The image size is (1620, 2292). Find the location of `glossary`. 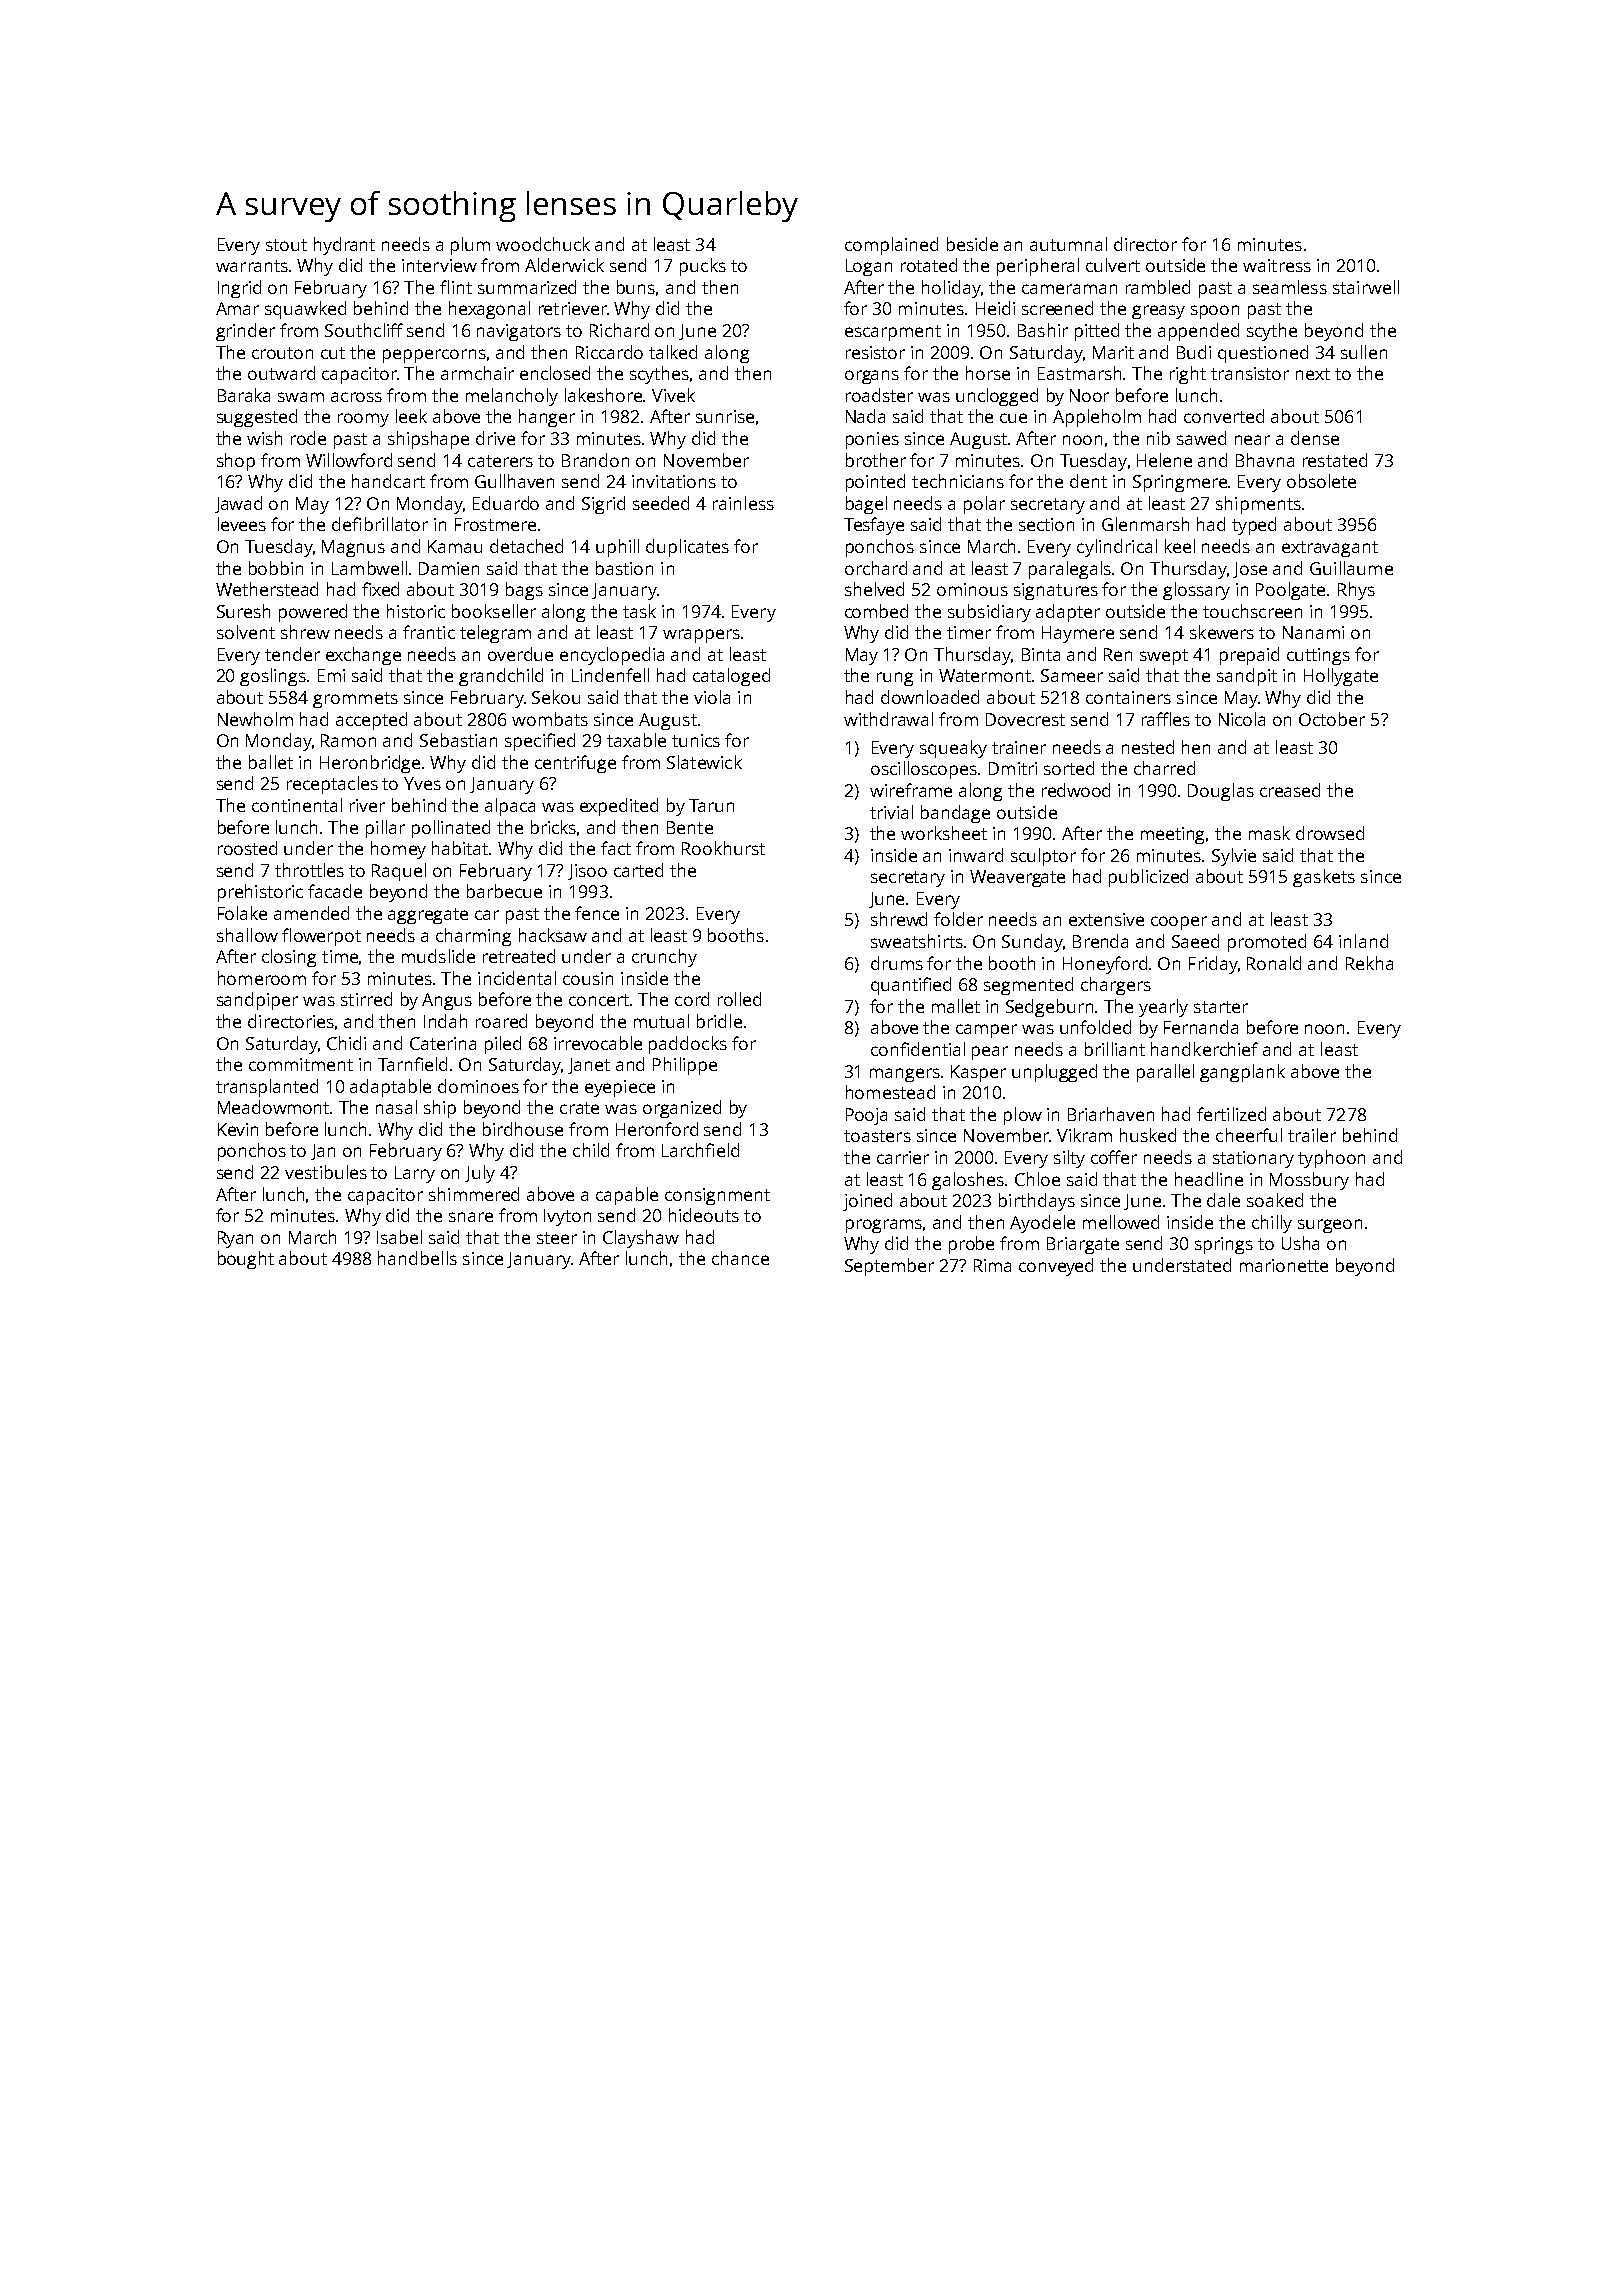

glossary is located at coordinates (1196, 591).
